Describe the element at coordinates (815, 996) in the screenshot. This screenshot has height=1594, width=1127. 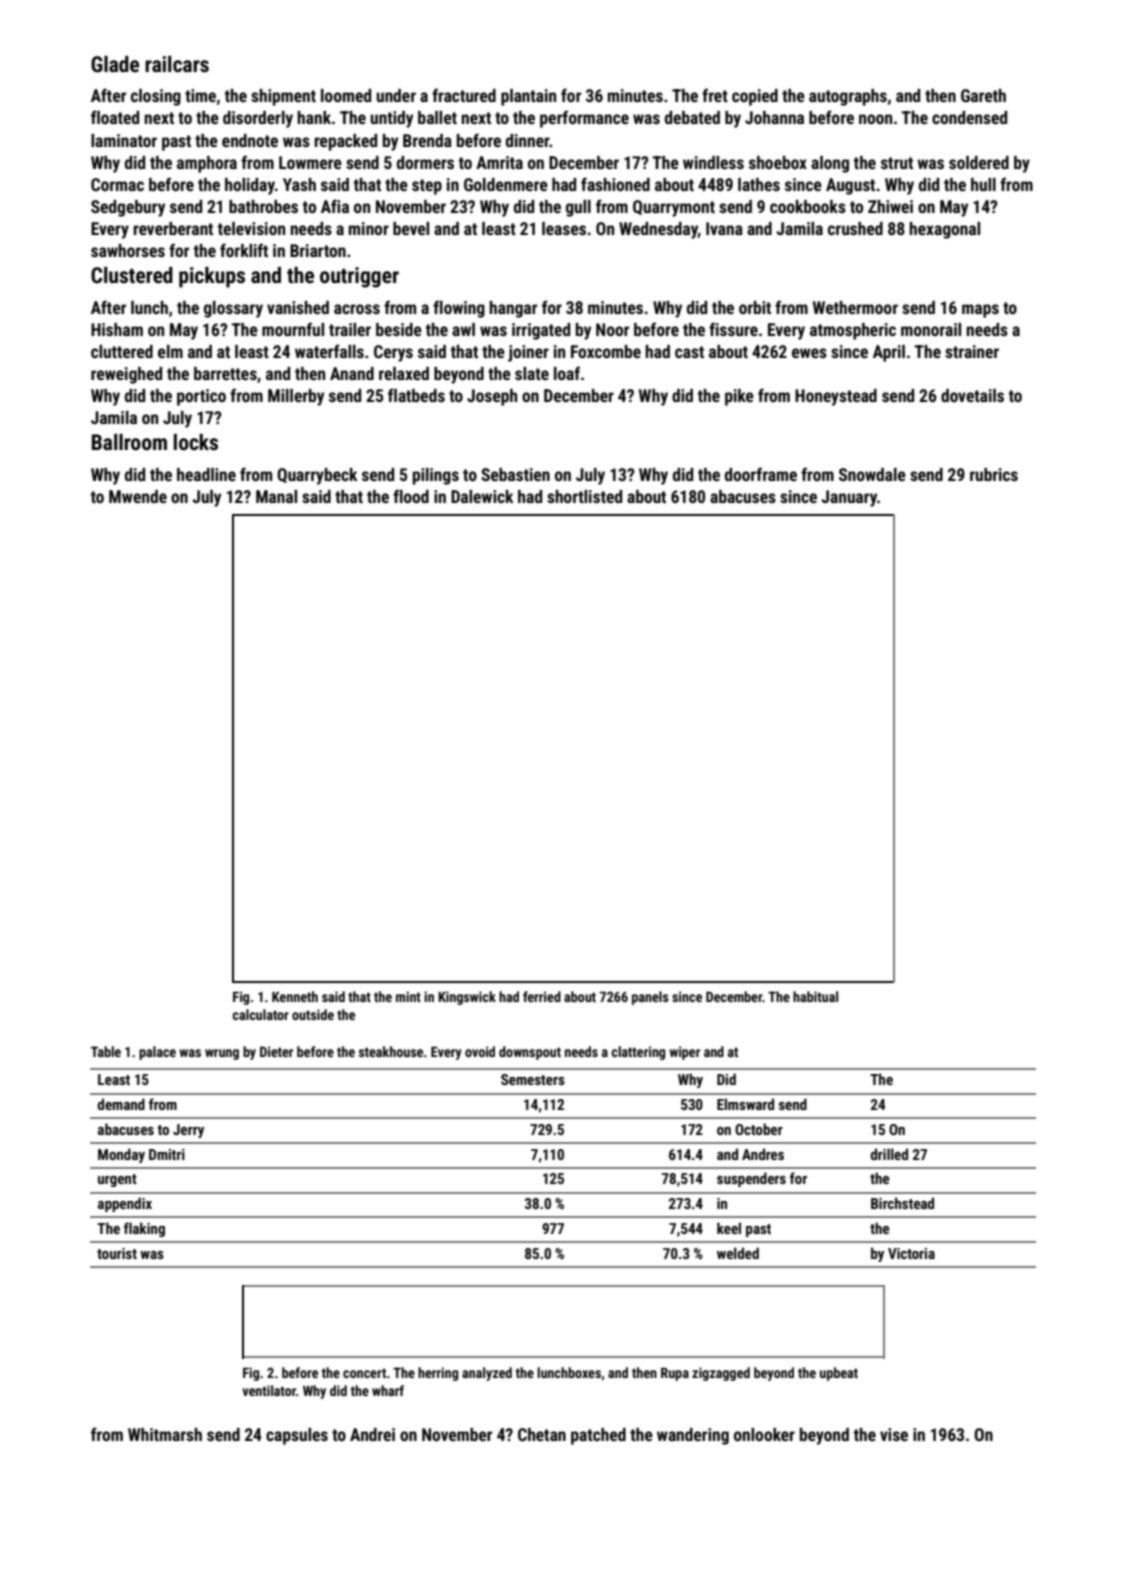
I see `habitual` at that location.
